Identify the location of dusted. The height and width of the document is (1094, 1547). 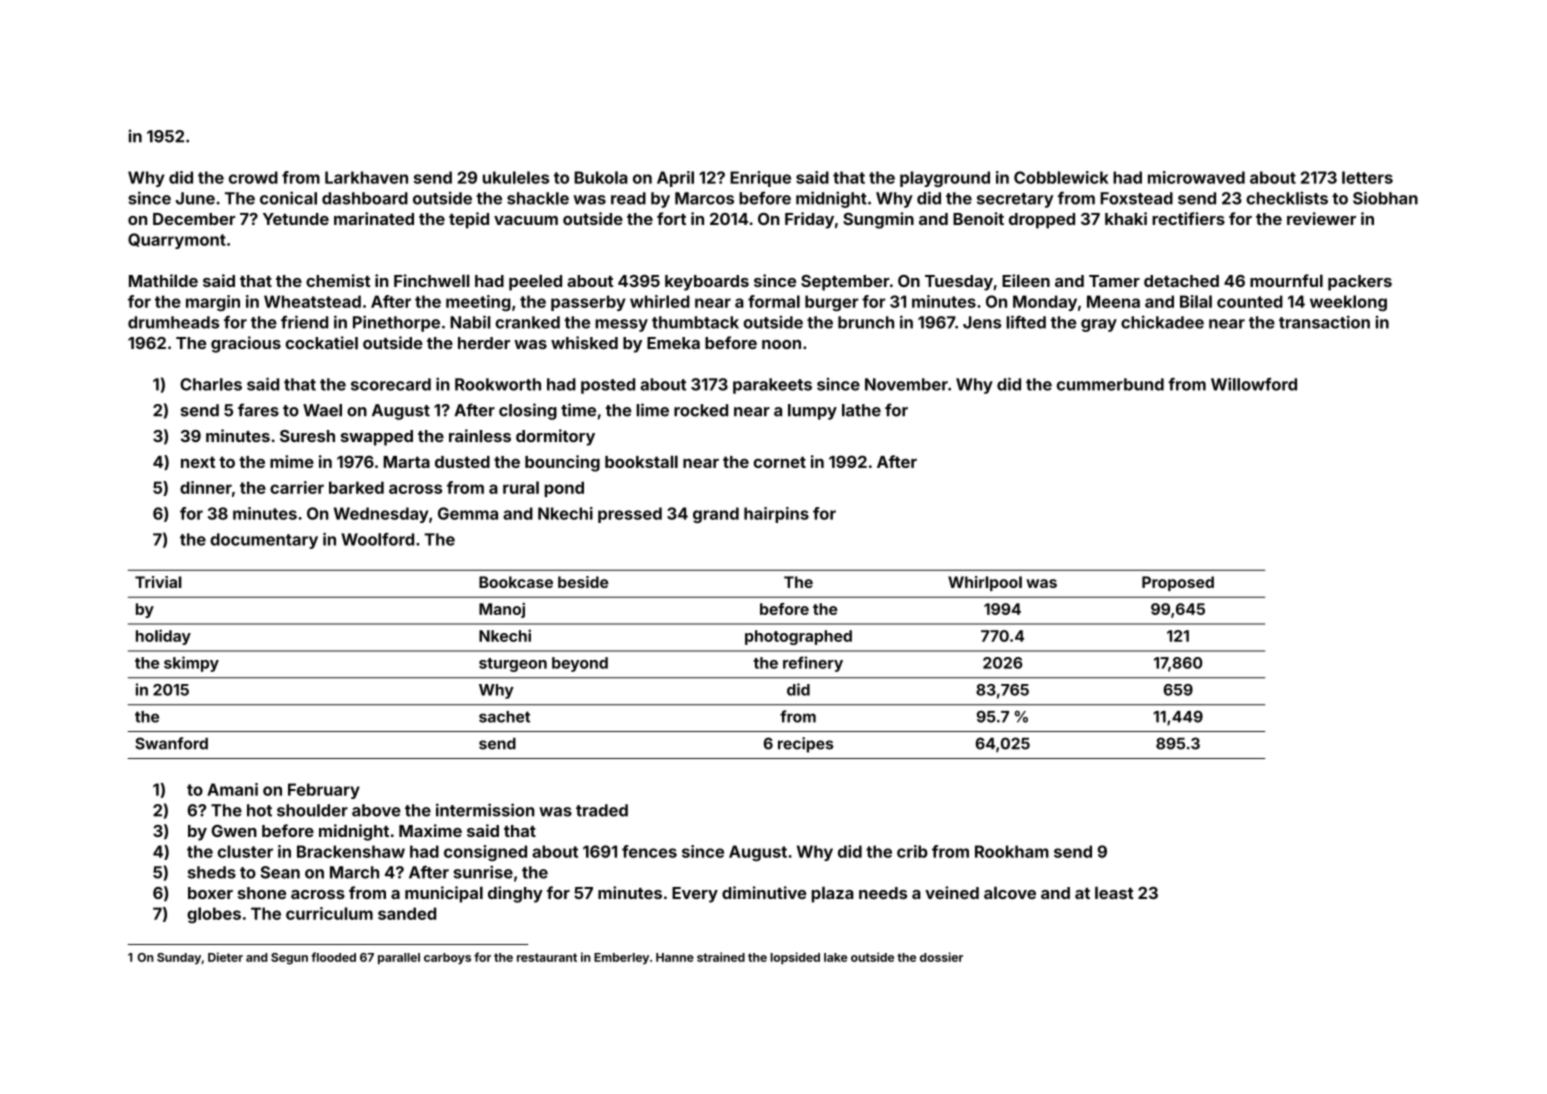
(462, 462).
